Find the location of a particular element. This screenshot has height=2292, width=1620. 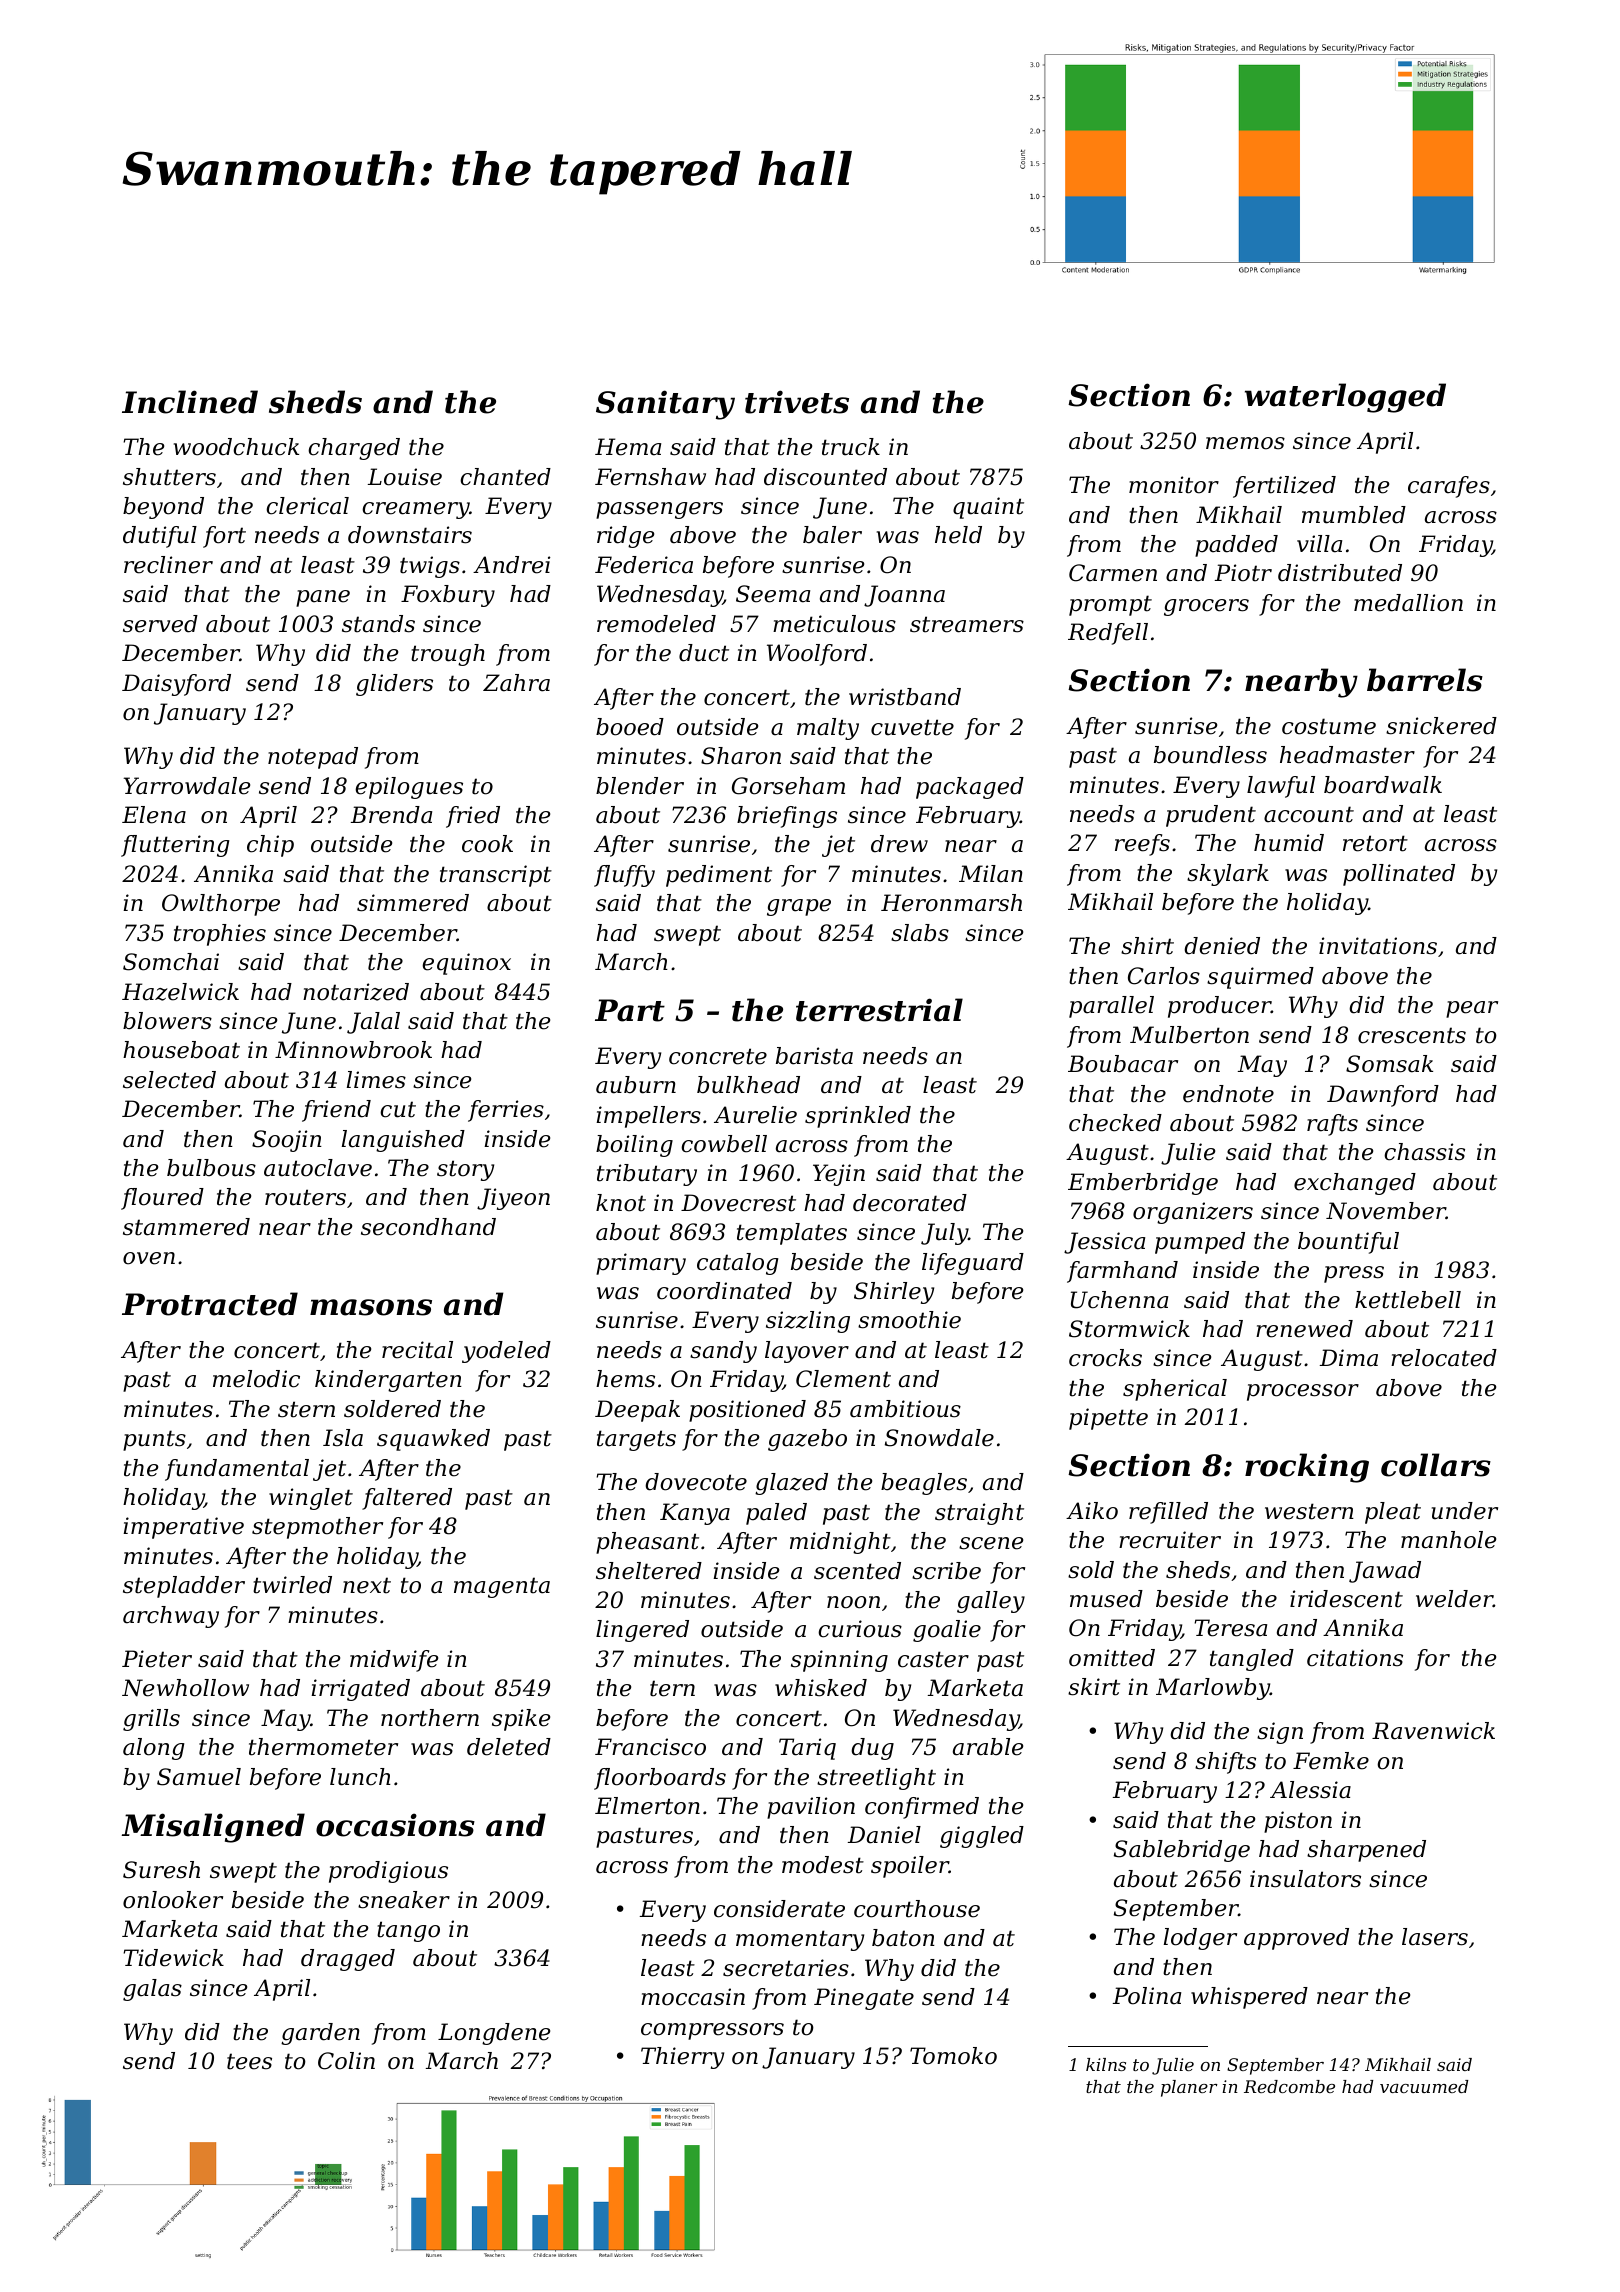

Carlos is located at coordinates (1164, 976).
